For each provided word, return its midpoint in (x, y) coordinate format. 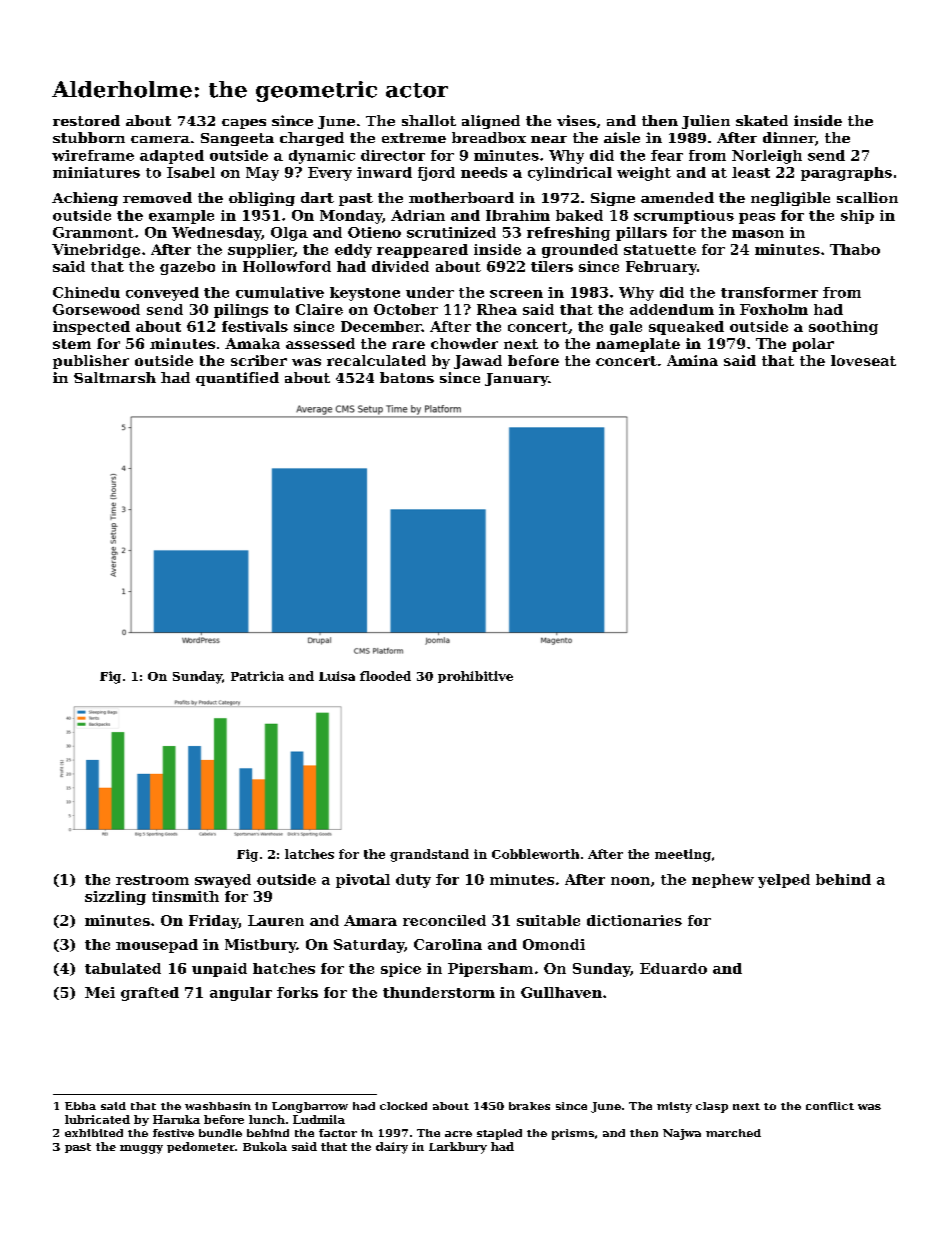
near (549, 139)
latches (309, 854)
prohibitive (475, 677)
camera (160, 139)
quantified (237, 379)
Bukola (265, 1146)
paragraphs (846, 174)
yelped (784, 881)
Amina (692, 360)
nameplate (638, 345)
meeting (683, 855)
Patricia (257, 676)
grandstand (429, 855)
